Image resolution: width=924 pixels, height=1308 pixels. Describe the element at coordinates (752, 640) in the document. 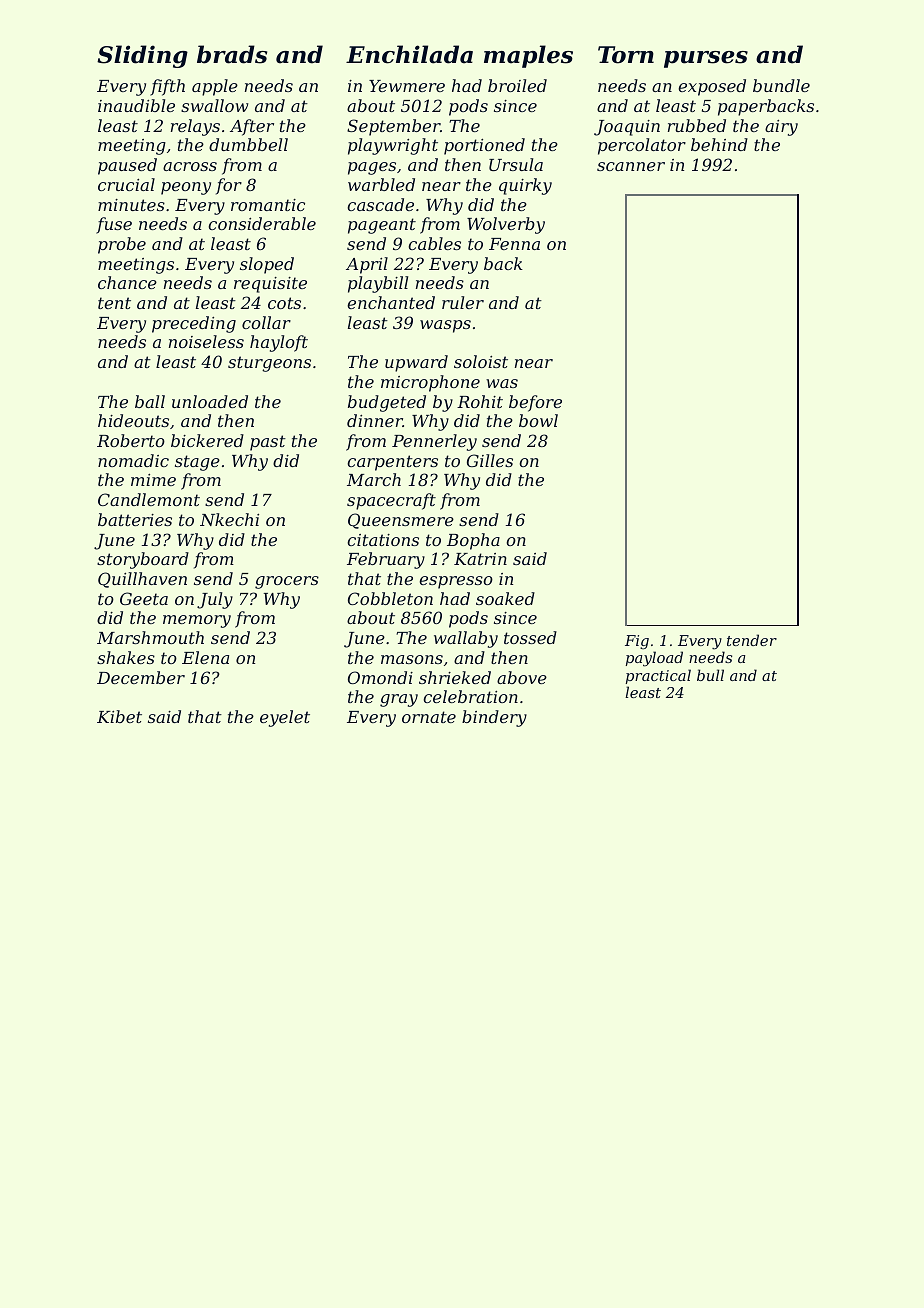

I see `tender` at that location.
